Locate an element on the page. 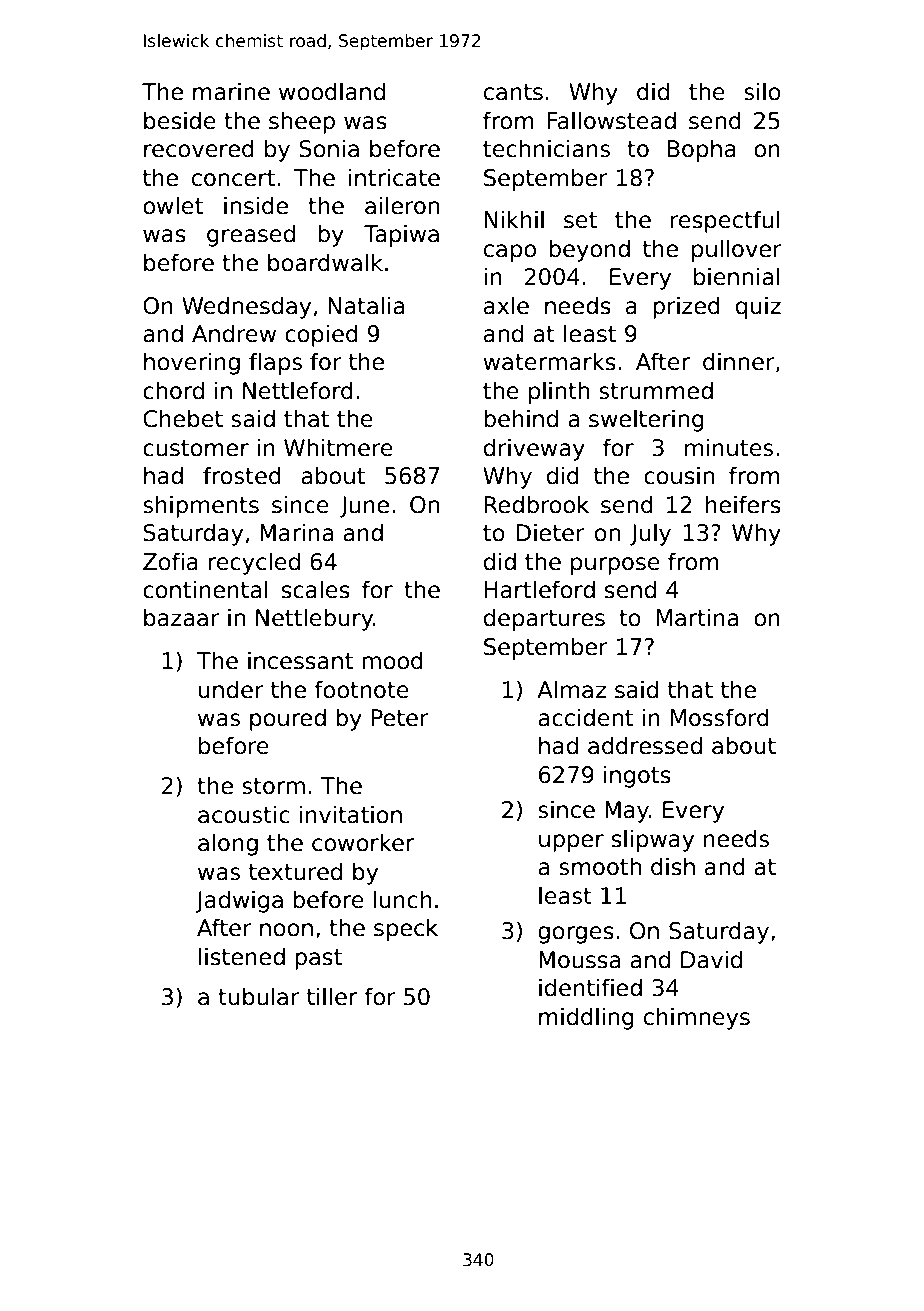  dinner is located at coordinates (739, 361).
